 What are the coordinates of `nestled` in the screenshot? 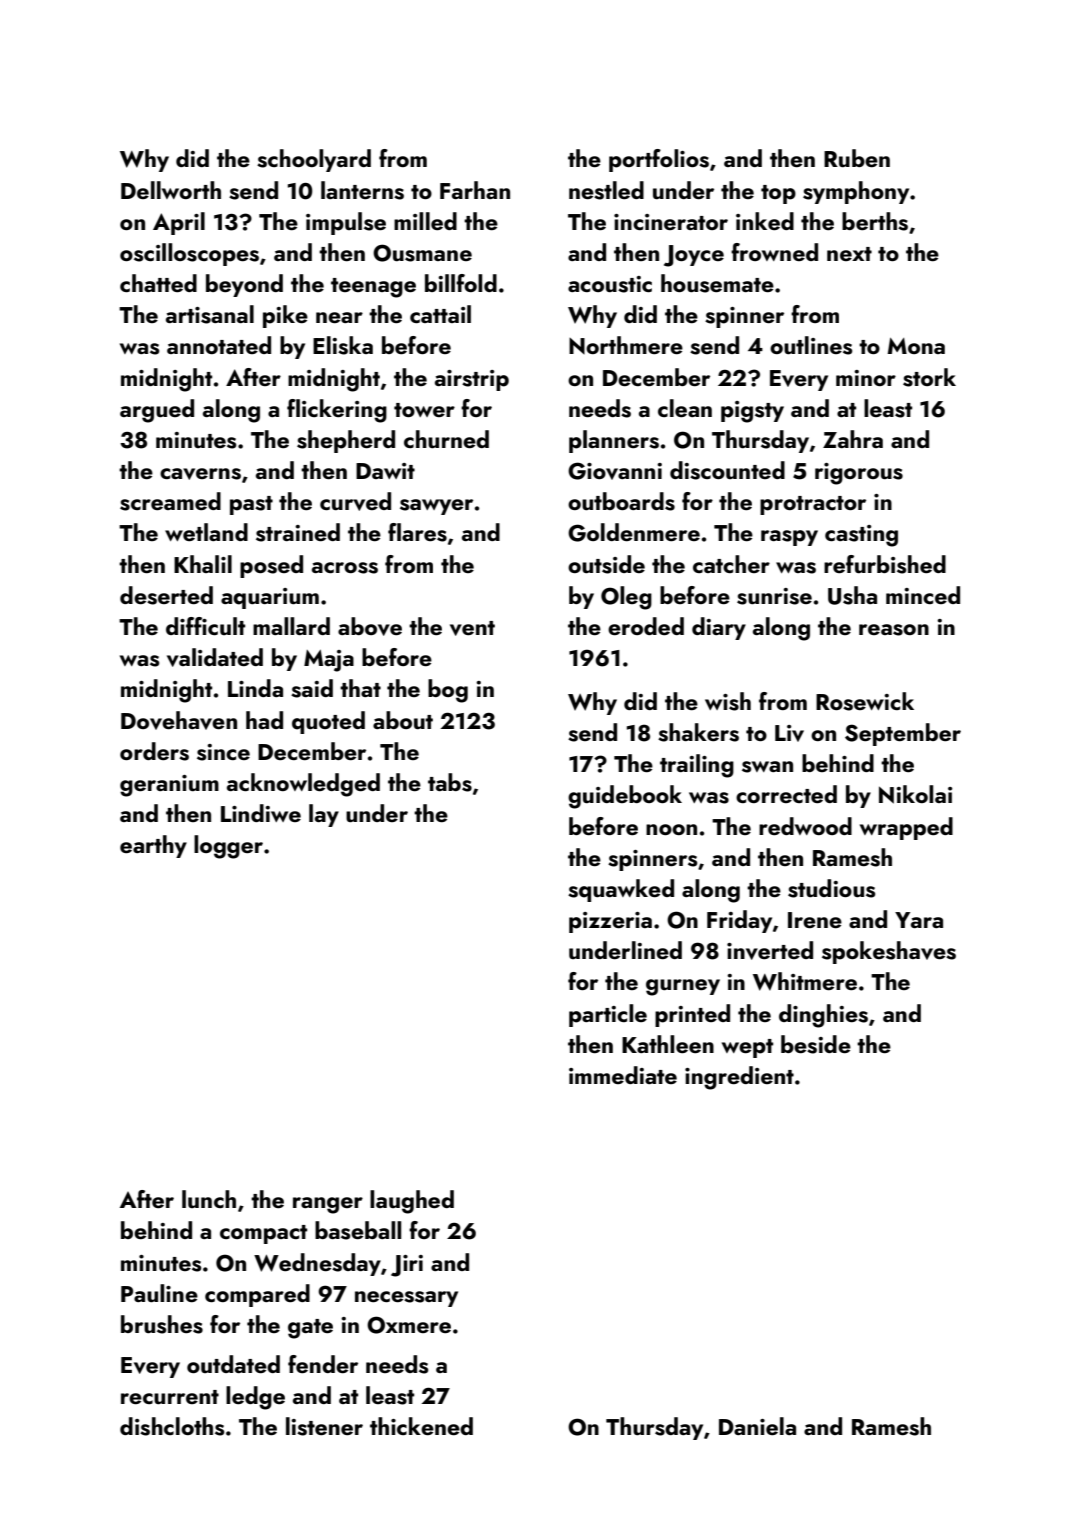 It's located at (606, 190).
